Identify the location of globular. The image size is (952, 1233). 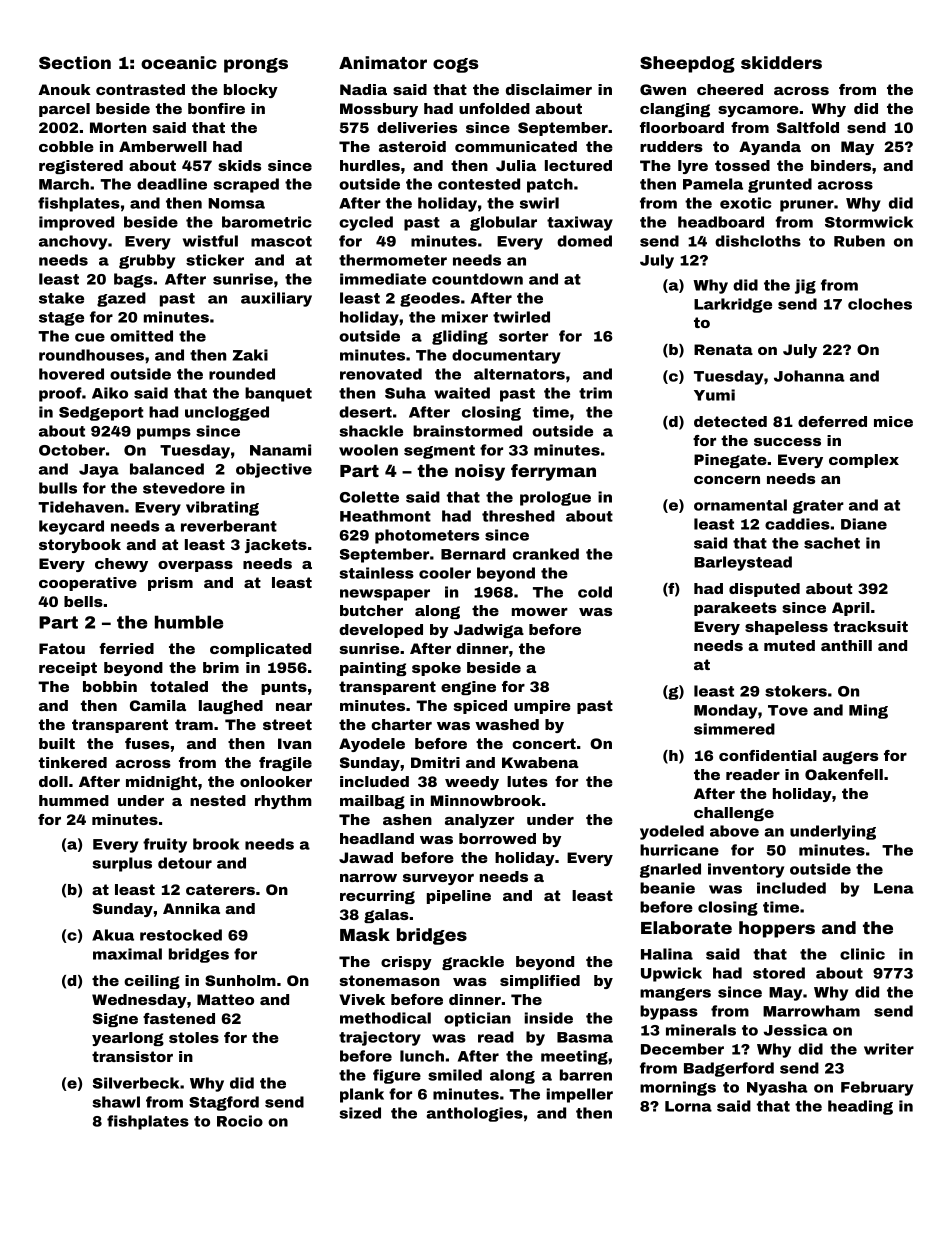
(503, 223).
